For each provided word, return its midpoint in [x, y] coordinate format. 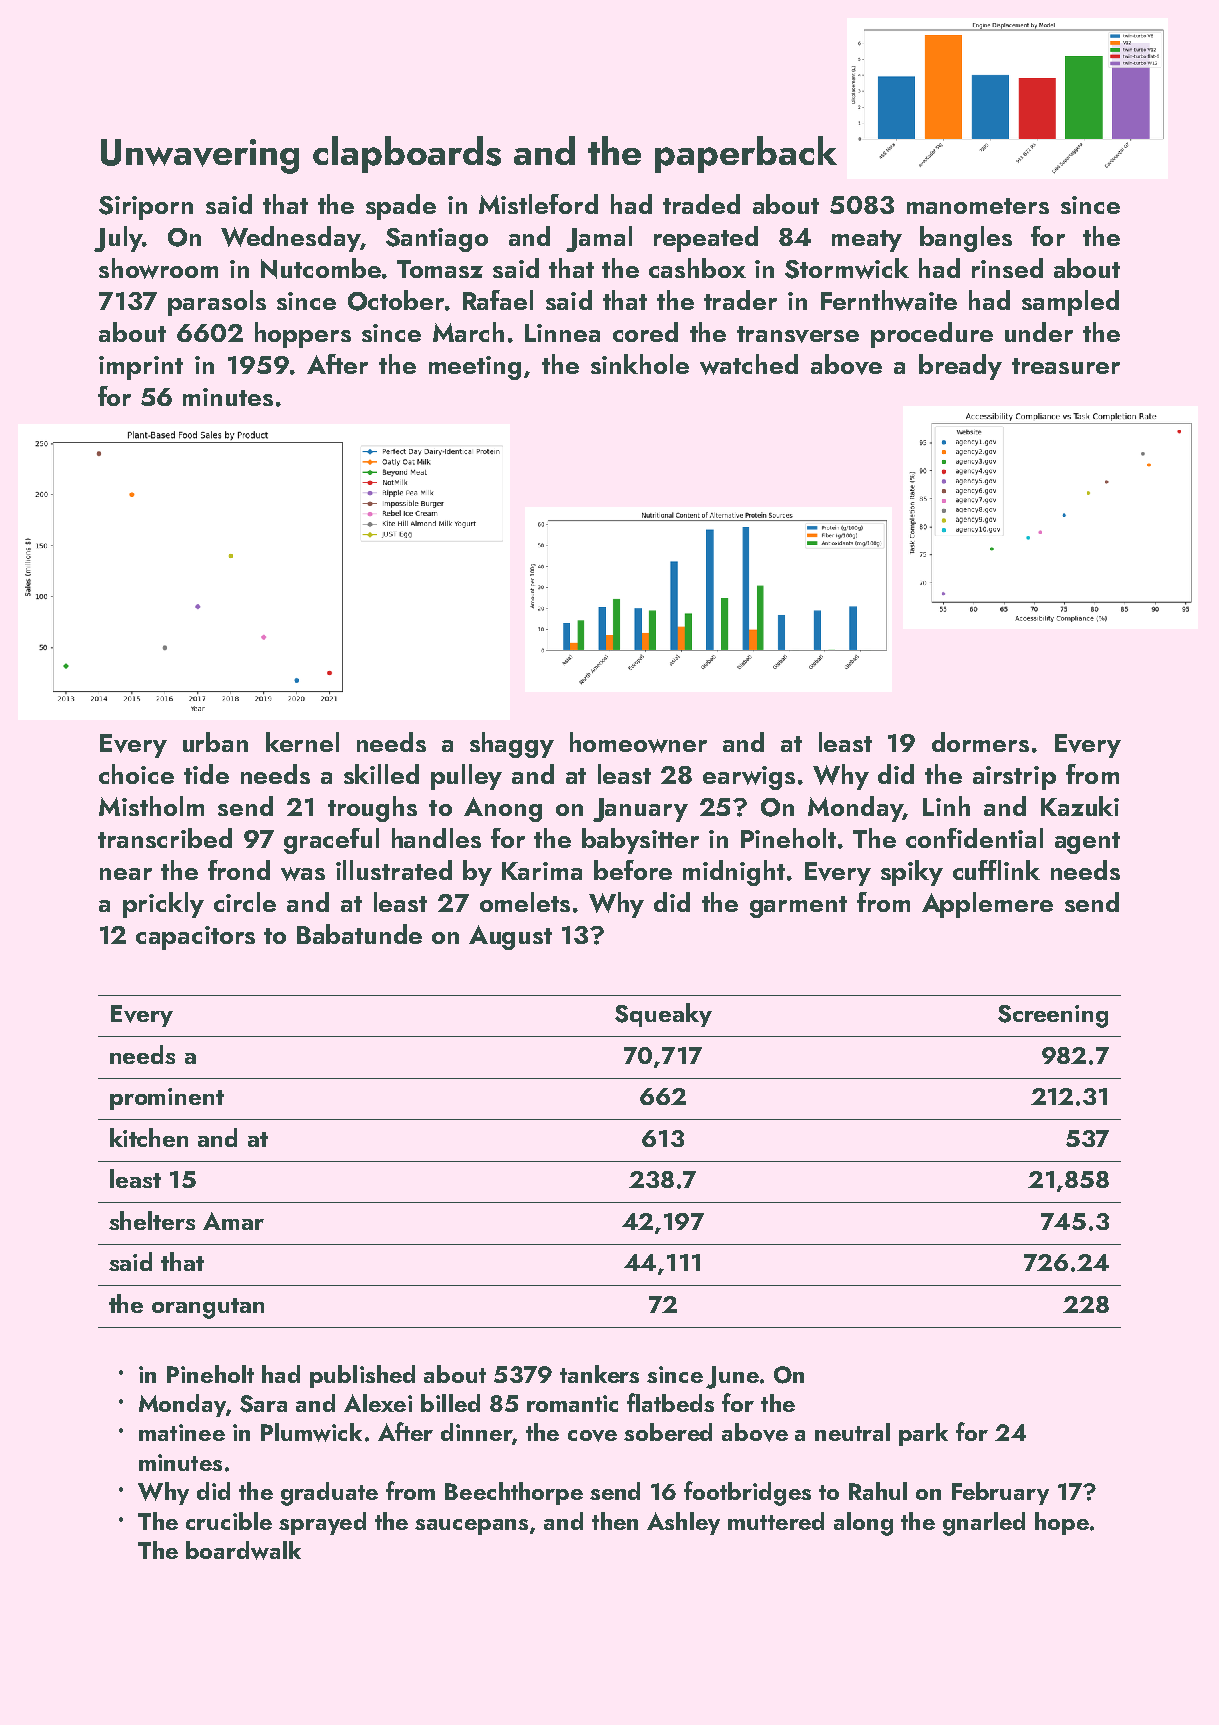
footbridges [747, 1493]
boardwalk [243, 1550]
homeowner [638, 742]
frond [239, 870]
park [923, 1434]
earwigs [749, 778]
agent [1087, 843]
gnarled [984, 1524]
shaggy [512, 745]
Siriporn [146, 208]
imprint [141, 368]
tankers [599, 1374]
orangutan [208, 1308]
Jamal [599, 239]
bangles [966, 239]
